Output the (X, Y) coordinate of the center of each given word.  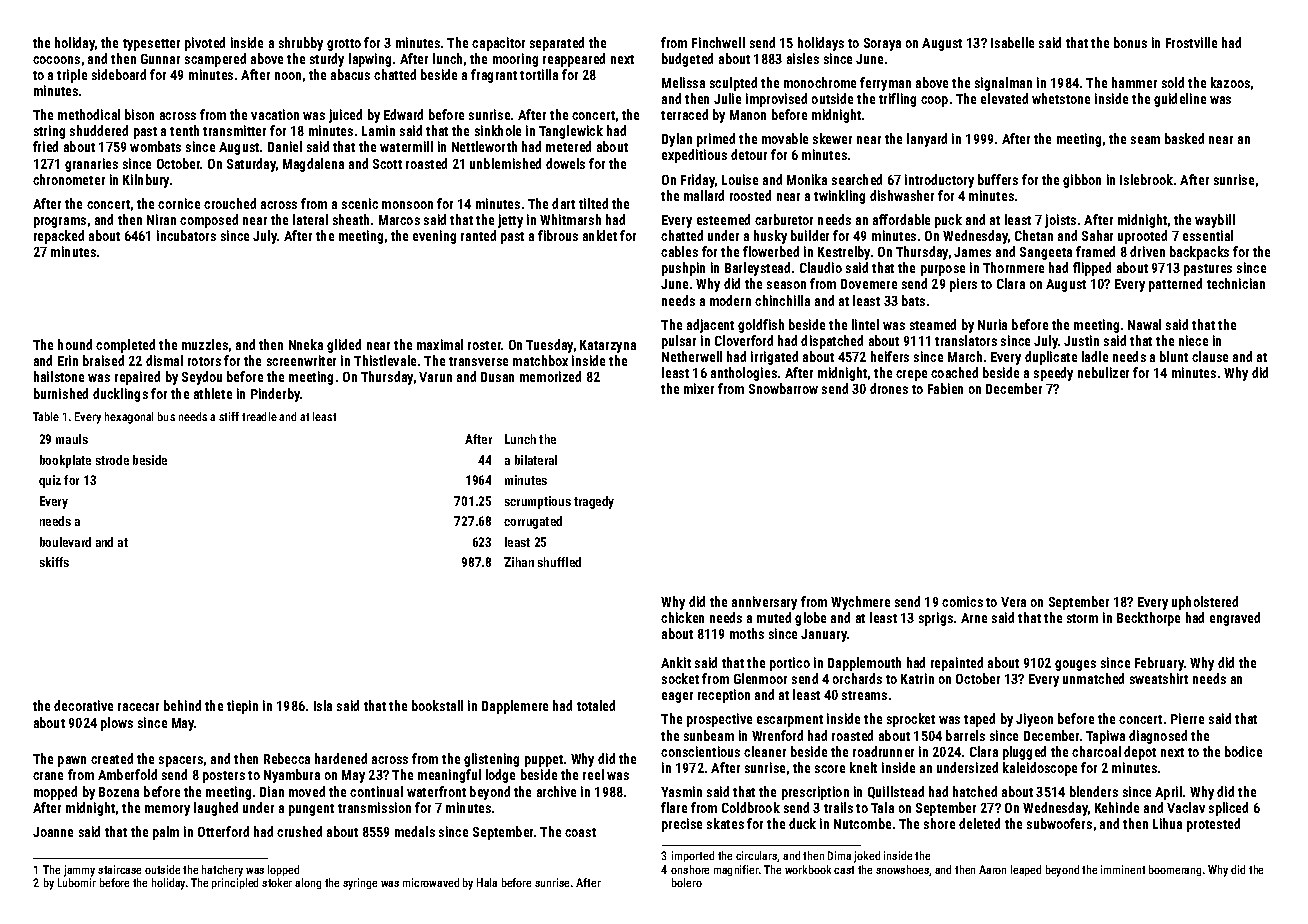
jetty (510, 221)
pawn (72, 761)
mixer (699, 388)
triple (72, 76)
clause (1210, 356)
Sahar (1097, 235)
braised (103, 360)
